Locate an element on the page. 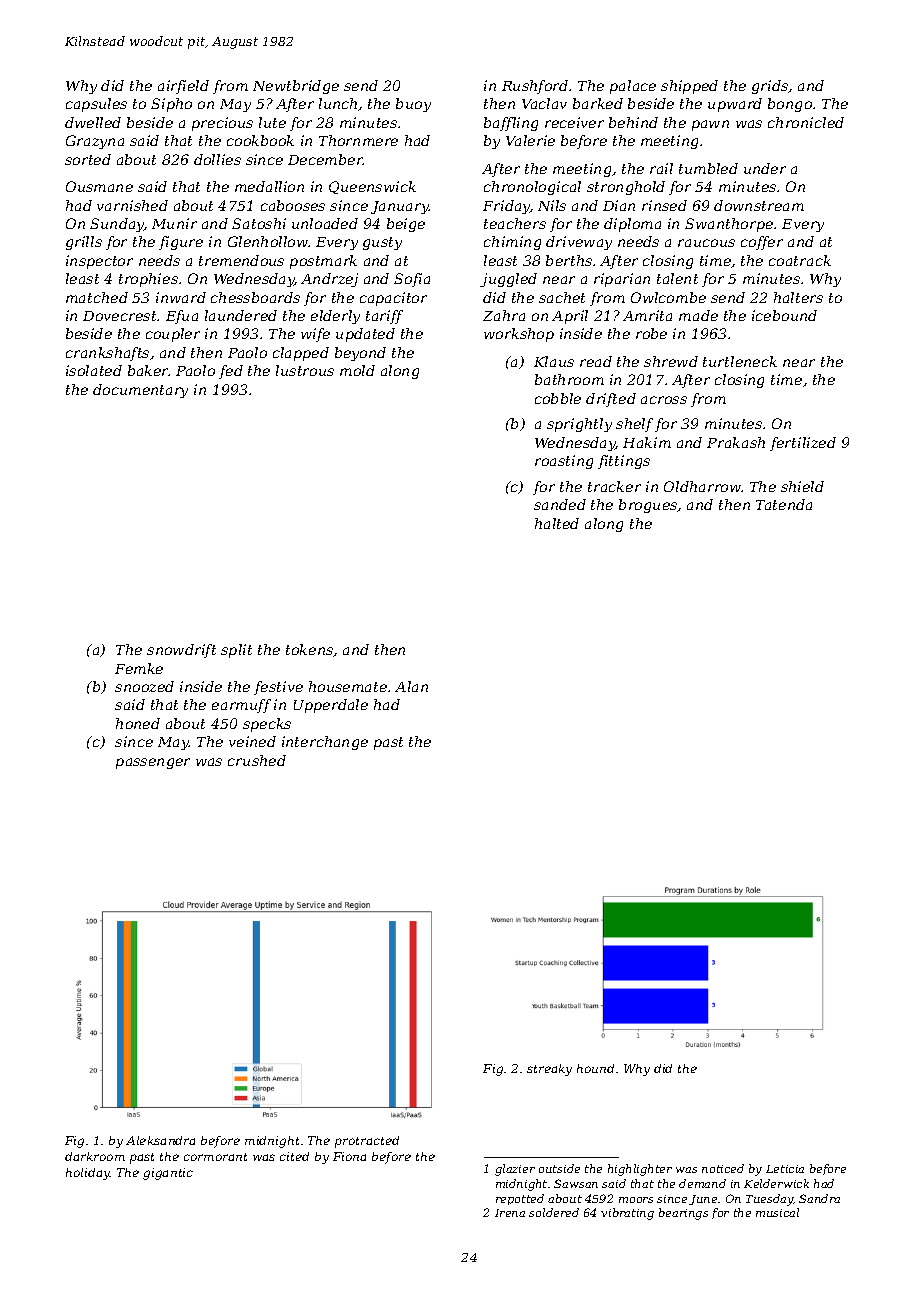 The width and height of the image is (924, 1308). protracted is located at coordinates (367, 1142).
